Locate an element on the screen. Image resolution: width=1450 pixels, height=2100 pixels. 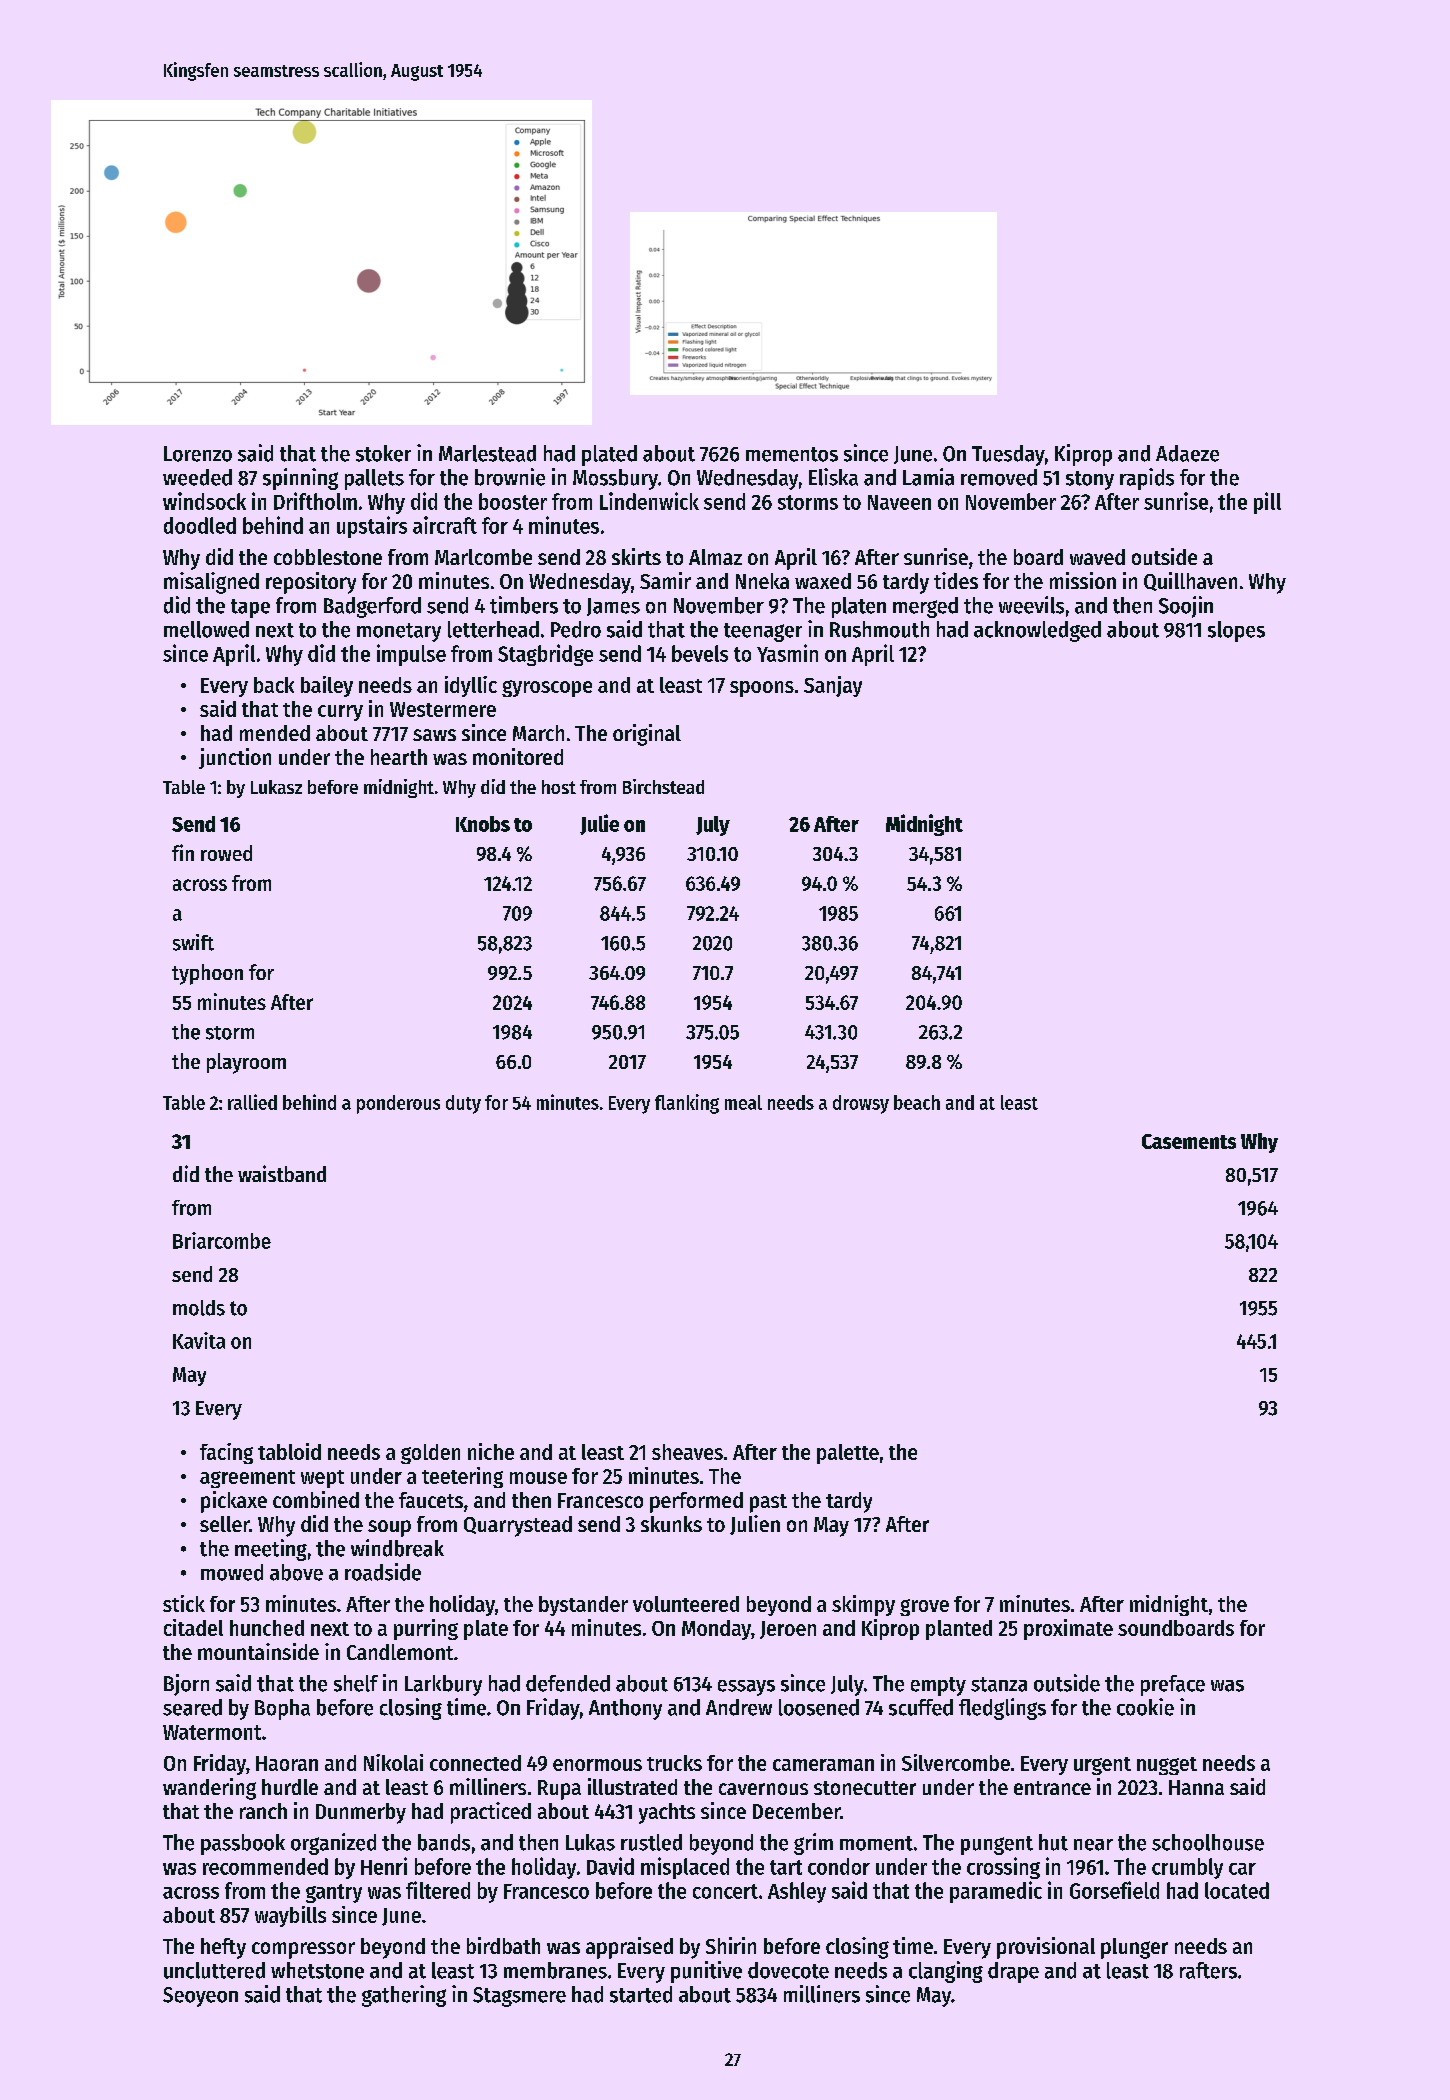
Lorenzo is located at coordinates (198, 454).
